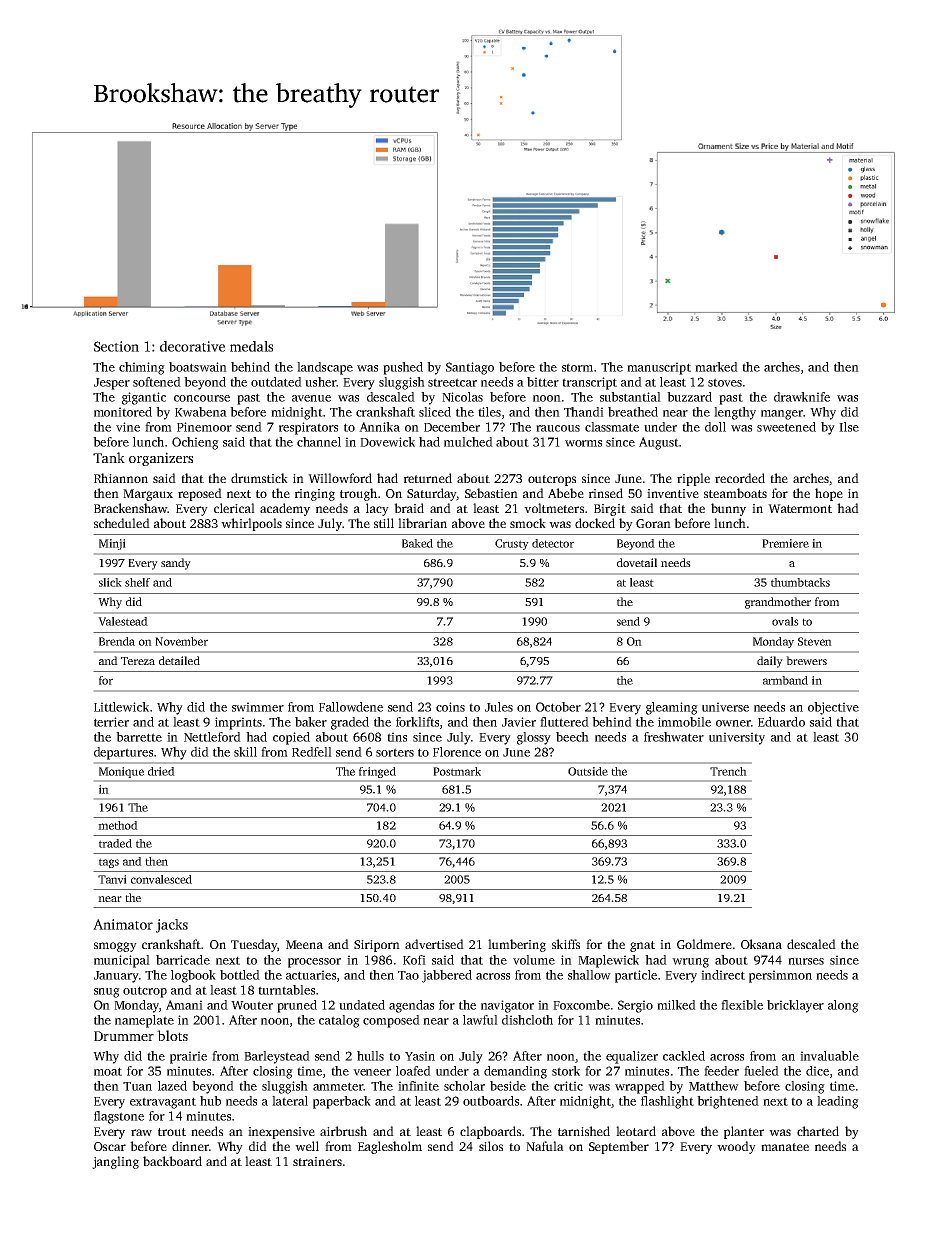 The image size is (952, 1233). I want to click on Drummer, so click(124, 1036).
